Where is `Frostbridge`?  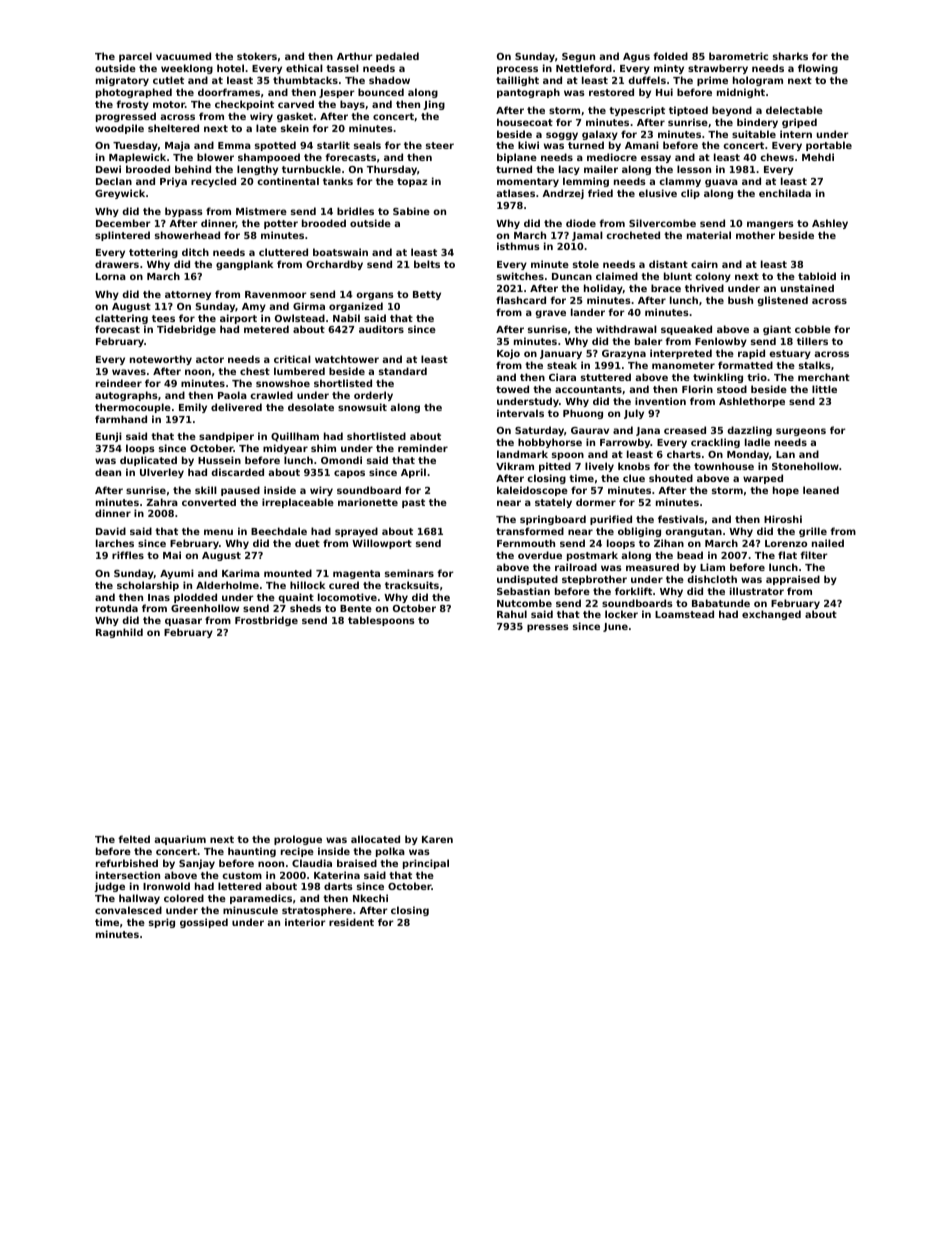
Frostbridge is located at coordinates (266, 621).
